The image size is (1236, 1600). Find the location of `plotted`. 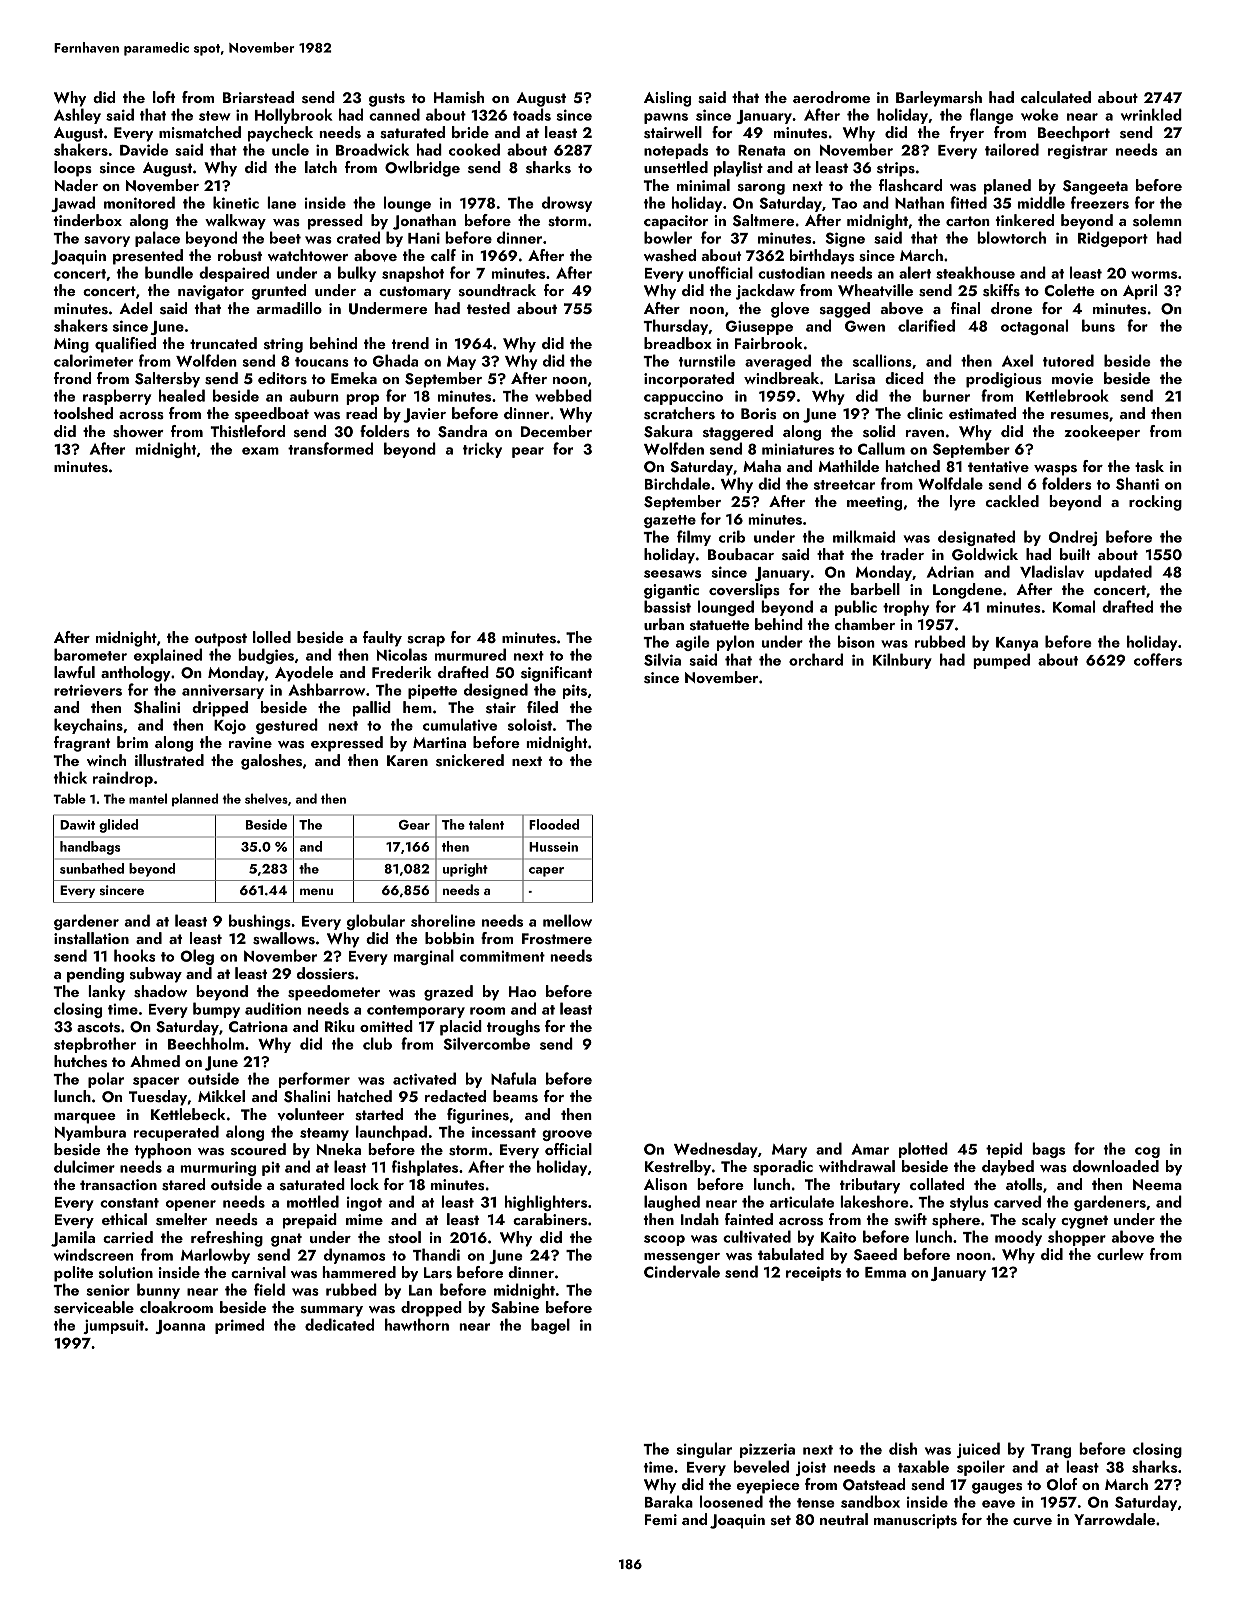

plotted is located at coordinates (923, 1150).
